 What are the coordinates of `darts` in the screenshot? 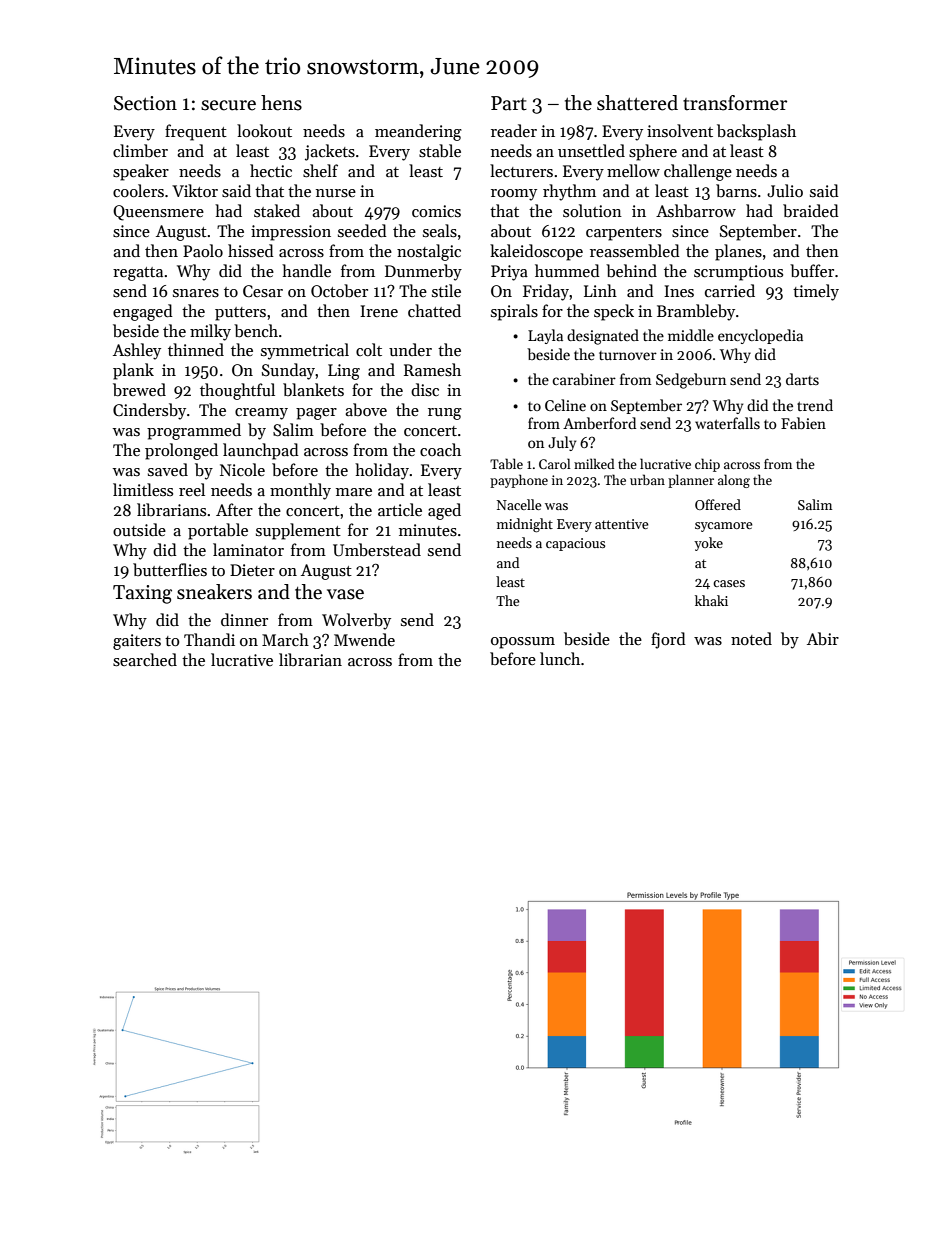 It's located at (802, 379).
